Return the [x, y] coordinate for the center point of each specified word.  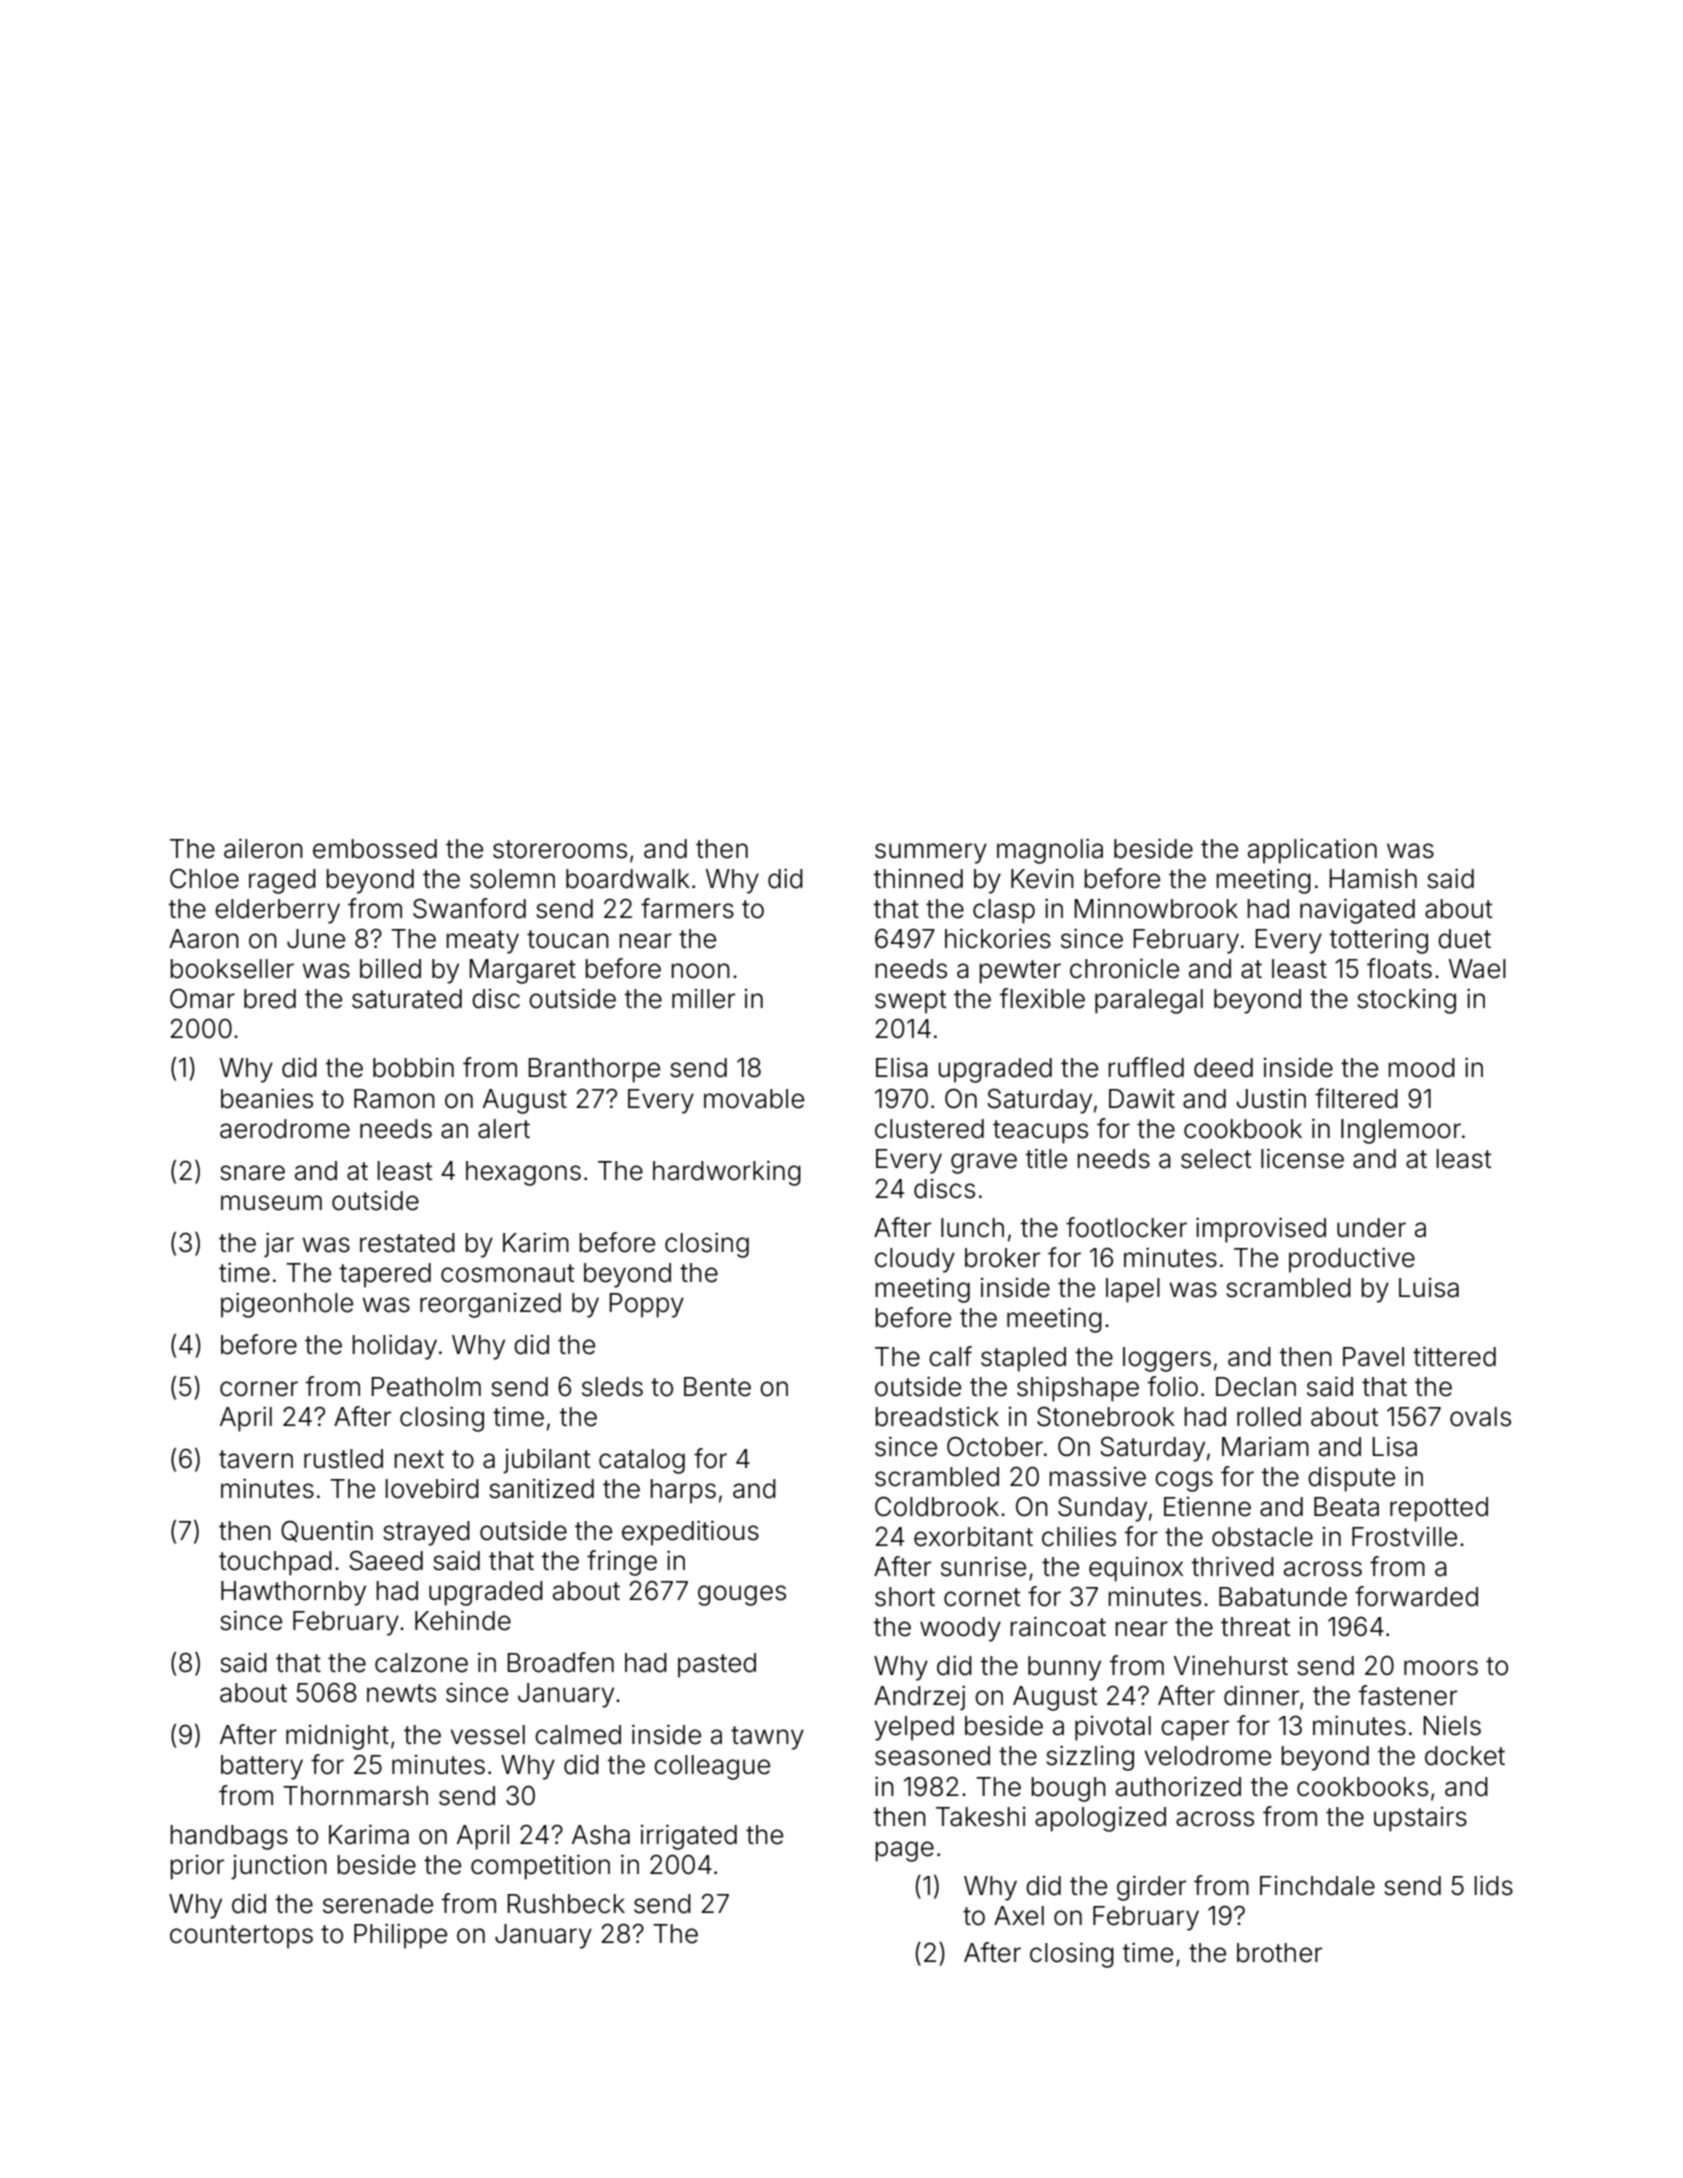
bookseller [232, 969]
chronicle [1124, 968]
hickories [998, 938]
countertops [241, 1937]
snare [252, 1173]
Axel [1019, 1916]
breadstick [937, 1417]
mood [1422, 1068]
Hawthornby [293, 1593]
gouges [742, 1595]
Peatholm [426, 1387]
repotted [1439, 1509]
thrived [1233, 1566]
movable [754, 1099]
